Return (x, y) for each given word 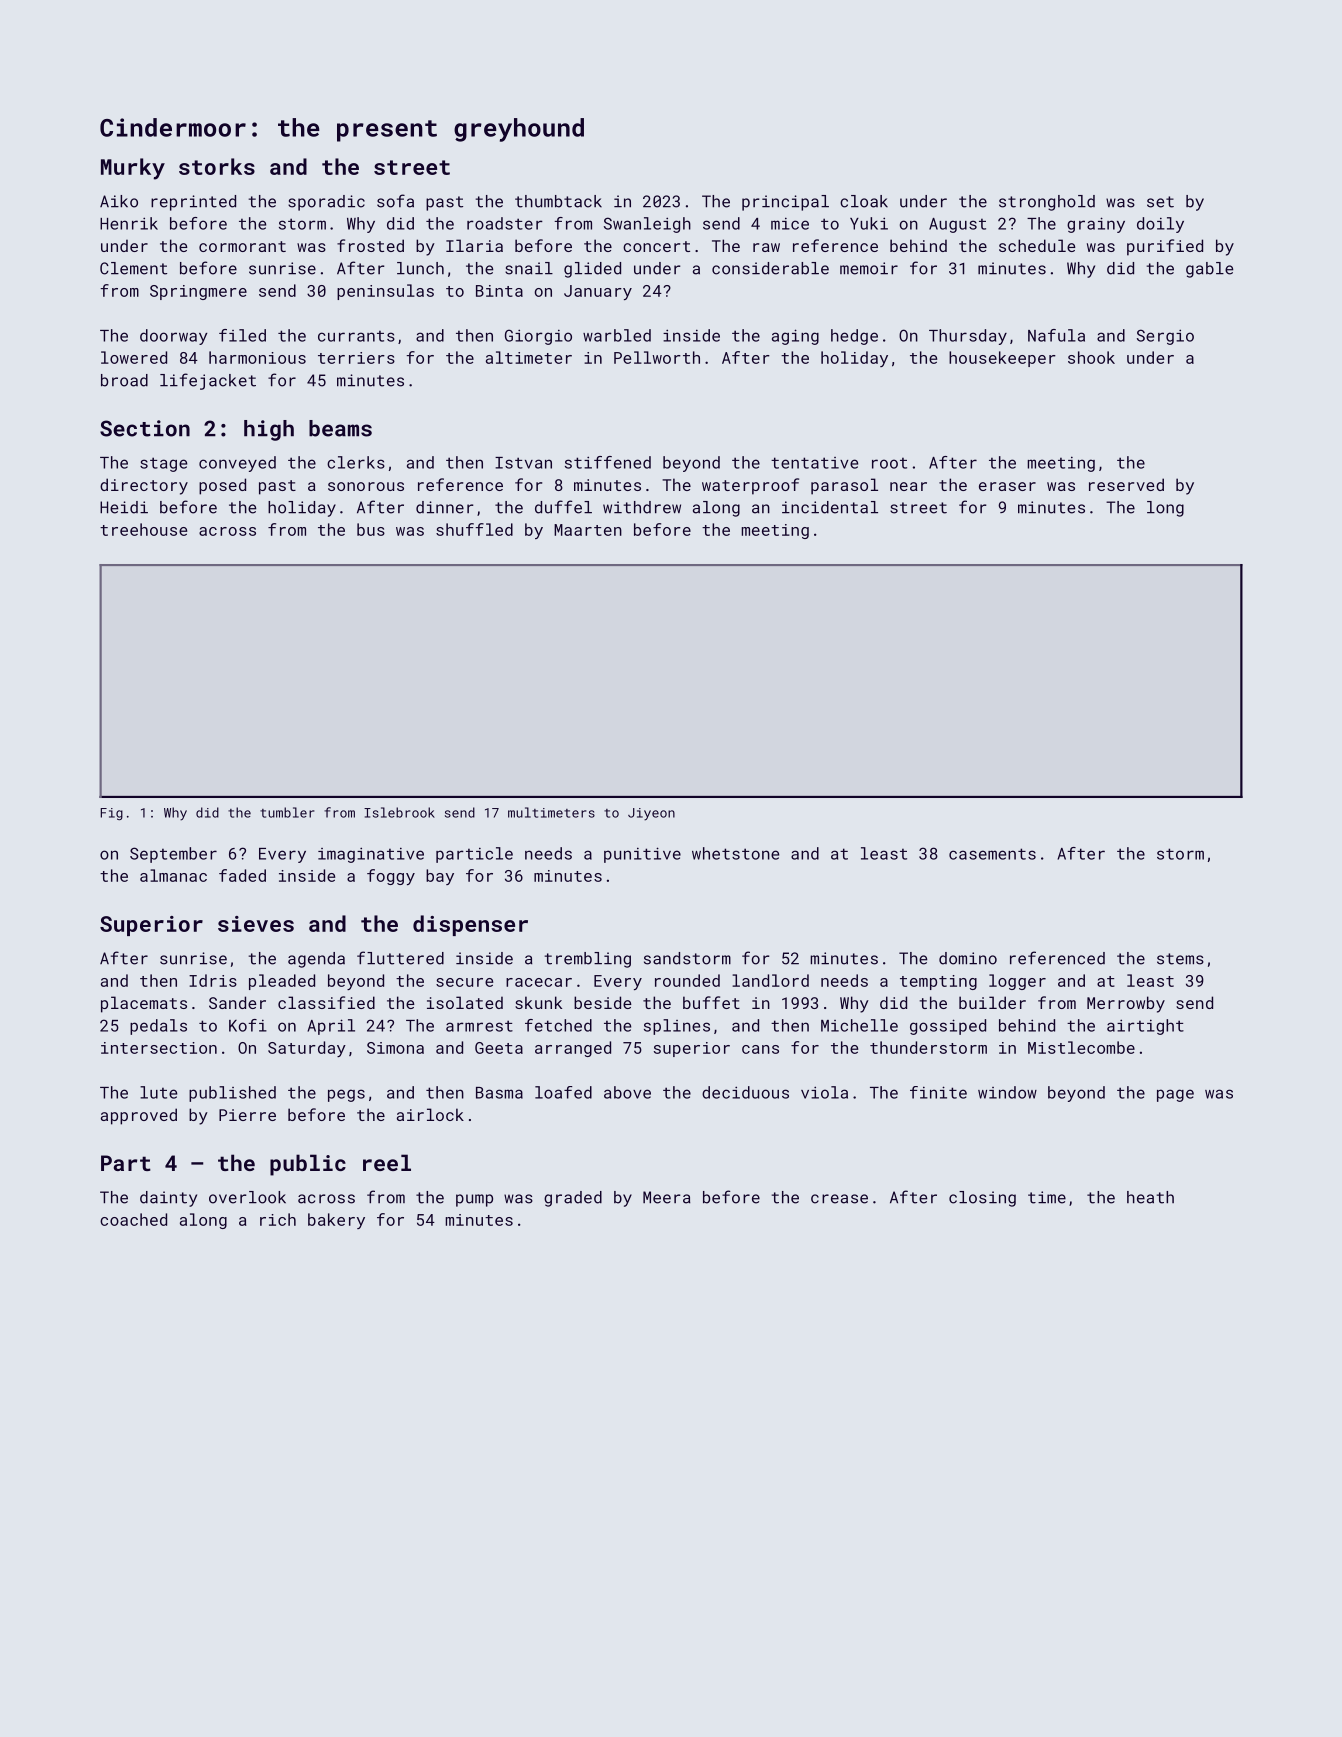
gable (1210, 270)
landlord (770, 980)
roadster (505, 223)
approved (139, 1116)
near (908, 486)
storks (217, 166)
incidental (830, 507)
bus (371, 529)
